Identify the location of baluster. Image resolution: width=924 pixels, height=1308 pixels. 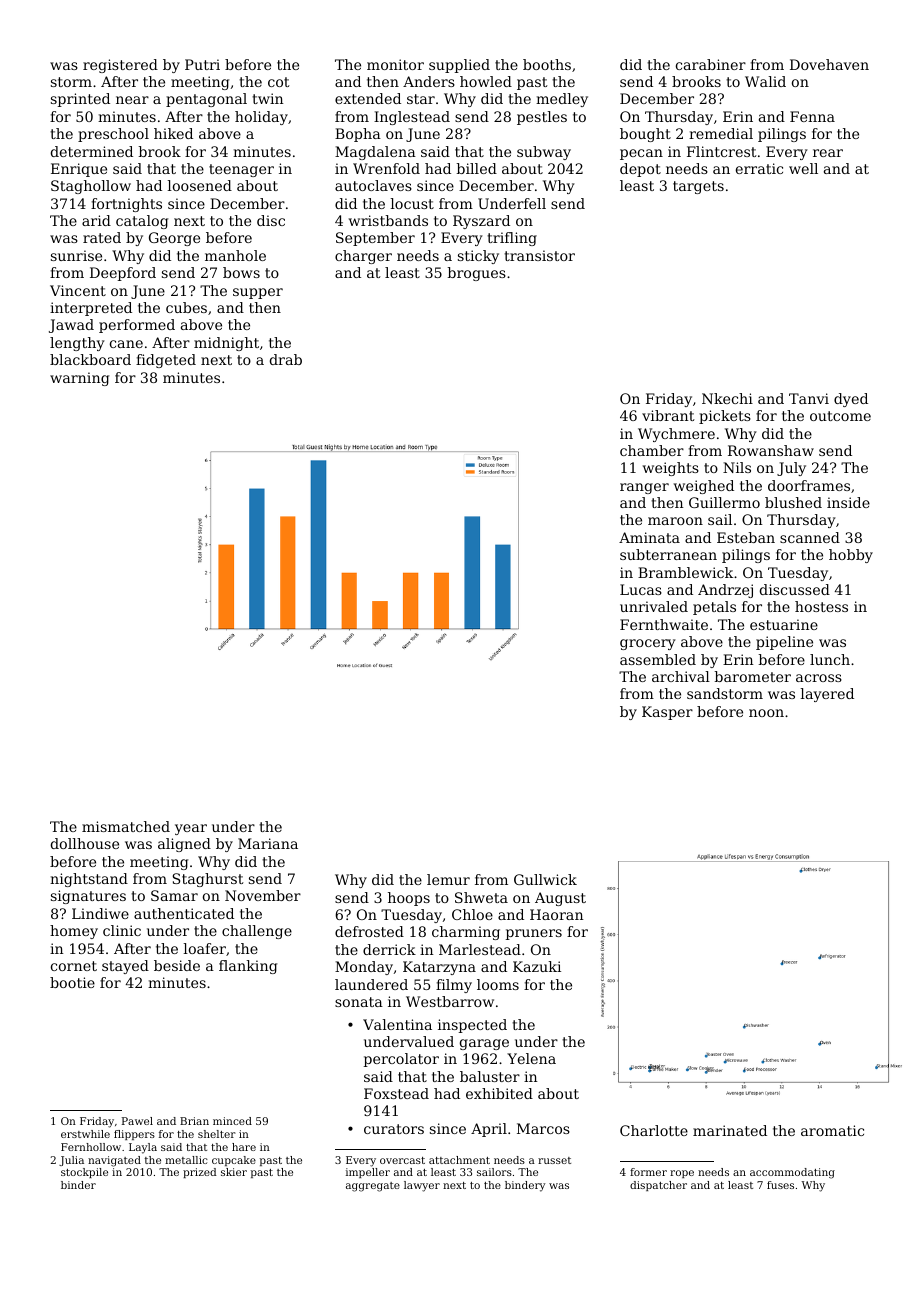
(490, 1076).
